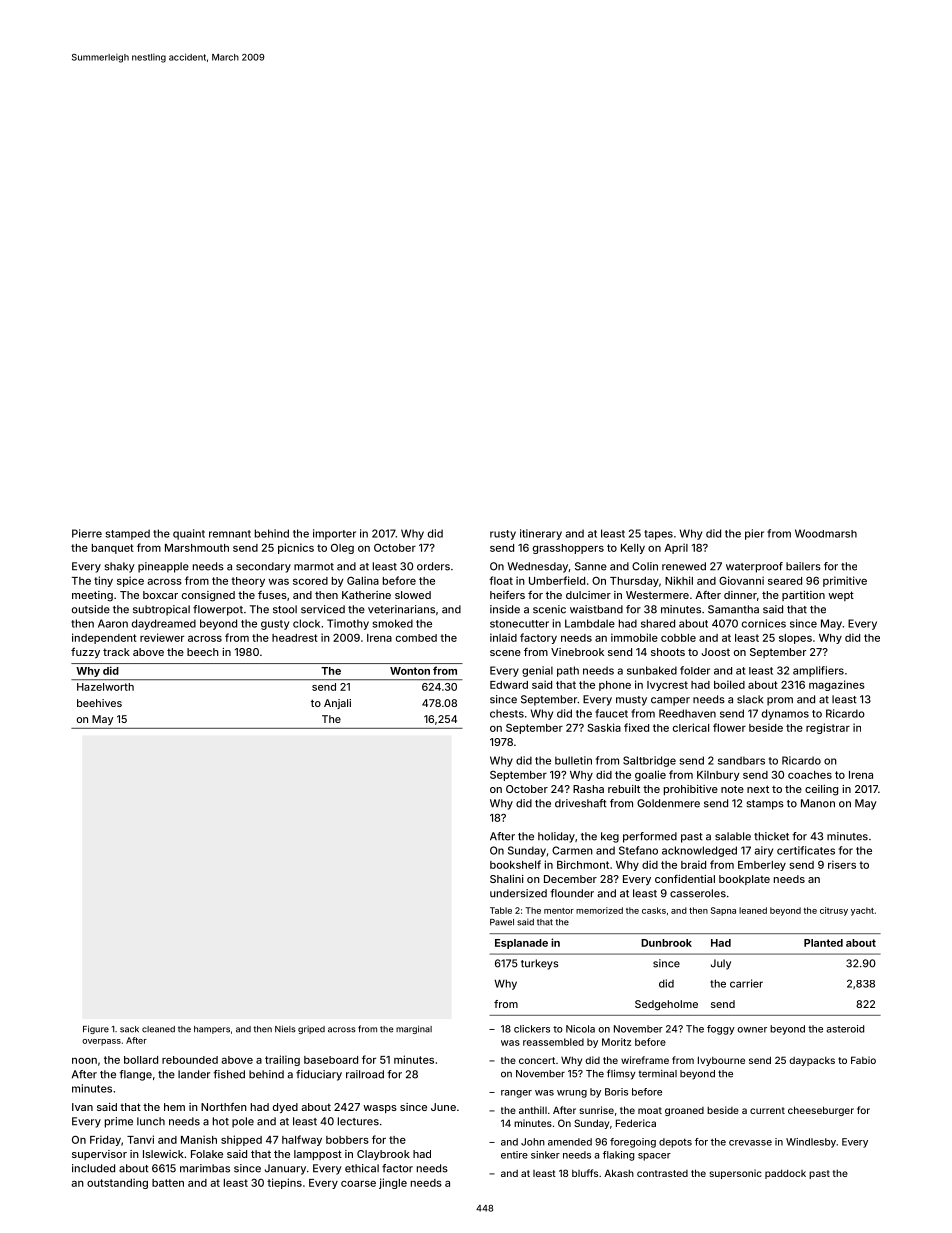 The width and height of the screenshot is (952, 1233). I want to click on Anjali, so click(337, 704).
